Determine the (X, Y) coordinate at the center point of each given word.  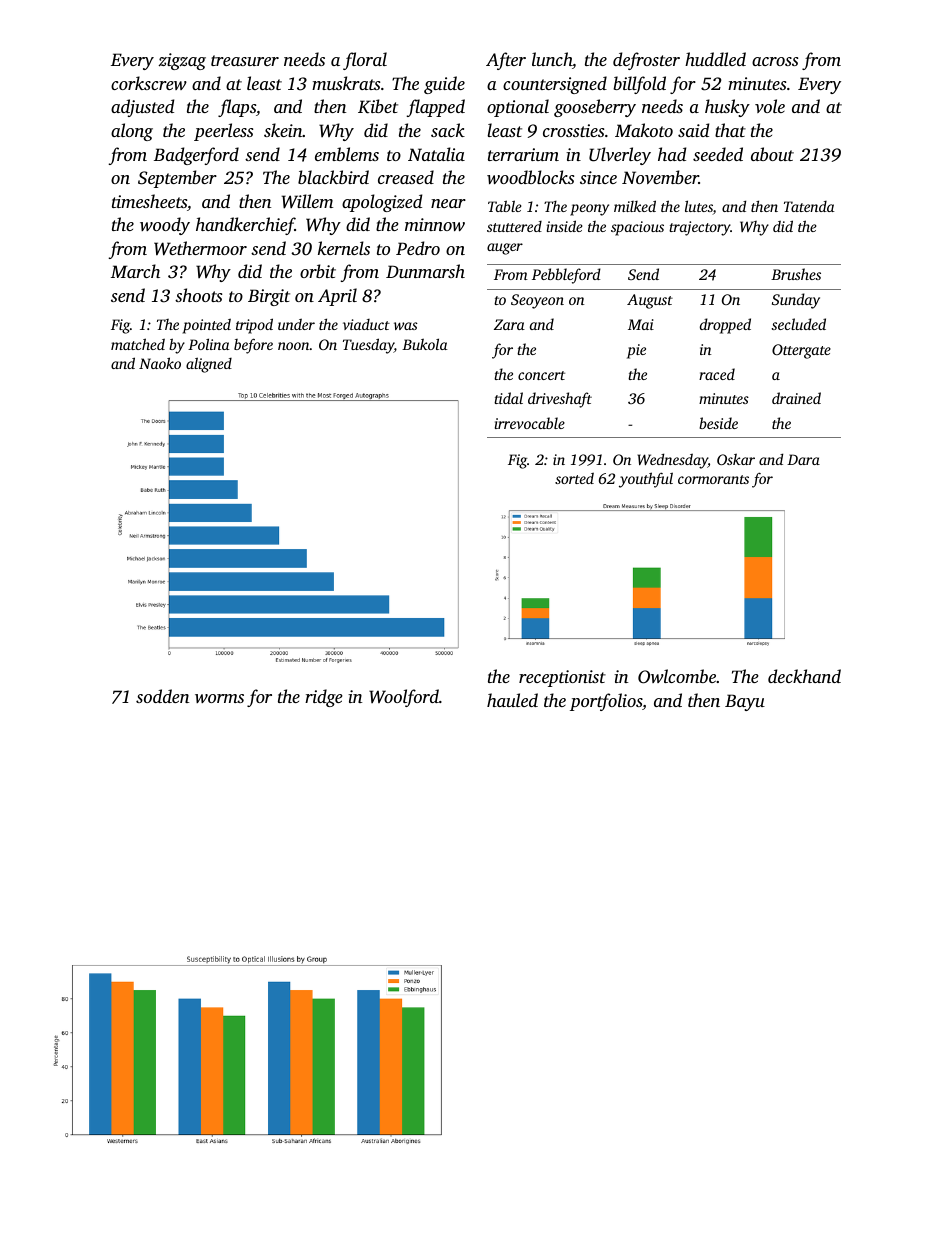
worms (219, 698)
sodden (162, 696)
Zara (509, 324)
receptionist (562, 678)
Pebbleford (566, 276)
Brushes (796, 274)
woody (165, 226)
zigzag (182, 61)
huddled (715, 59)
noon (294, 346)
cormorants (713, 479)
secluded (799, 324)
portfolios (606, 702)
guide (444, 85)
